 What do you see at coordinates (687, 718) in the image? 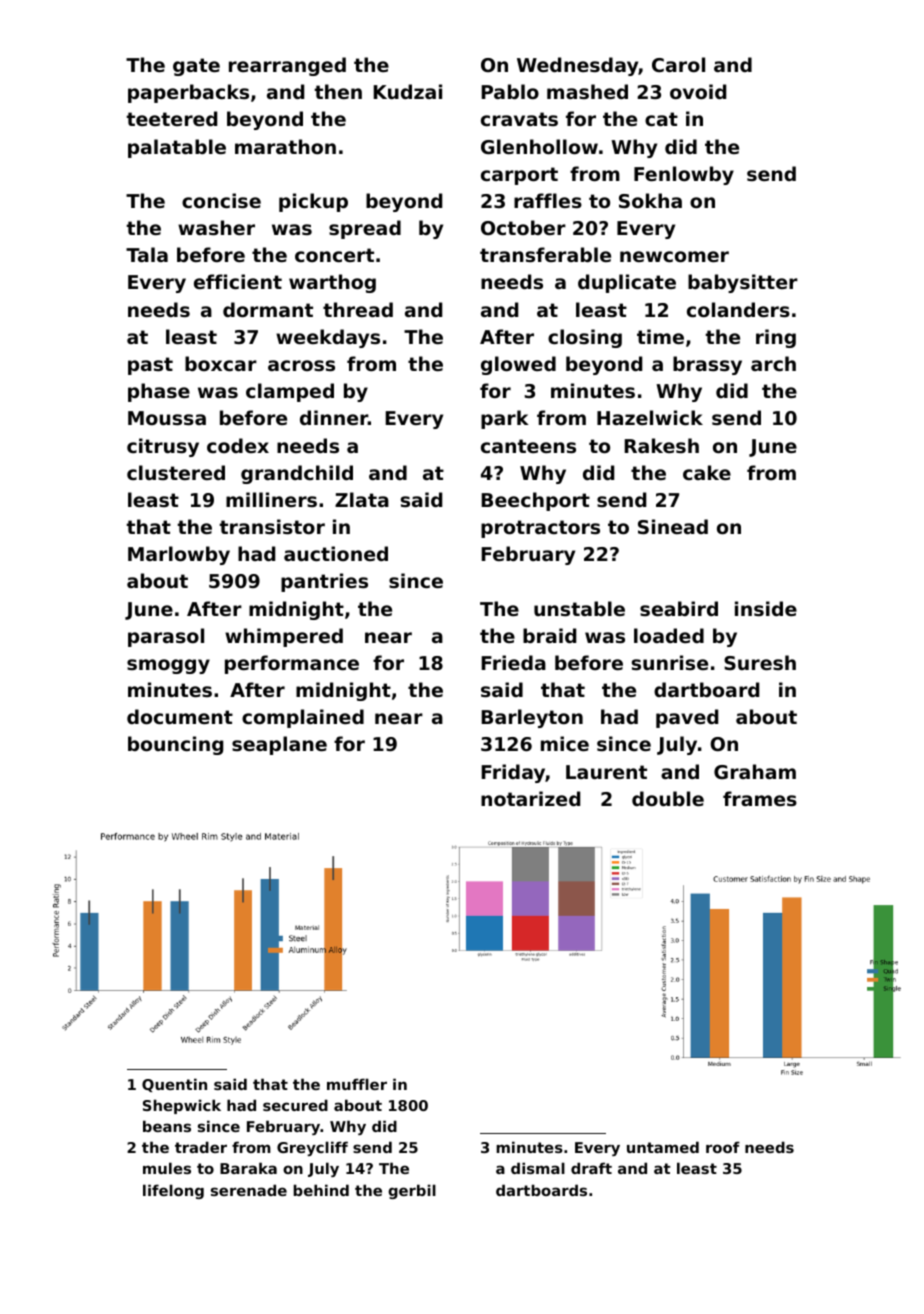
I see `paved` at bounding box center [687, 718].
